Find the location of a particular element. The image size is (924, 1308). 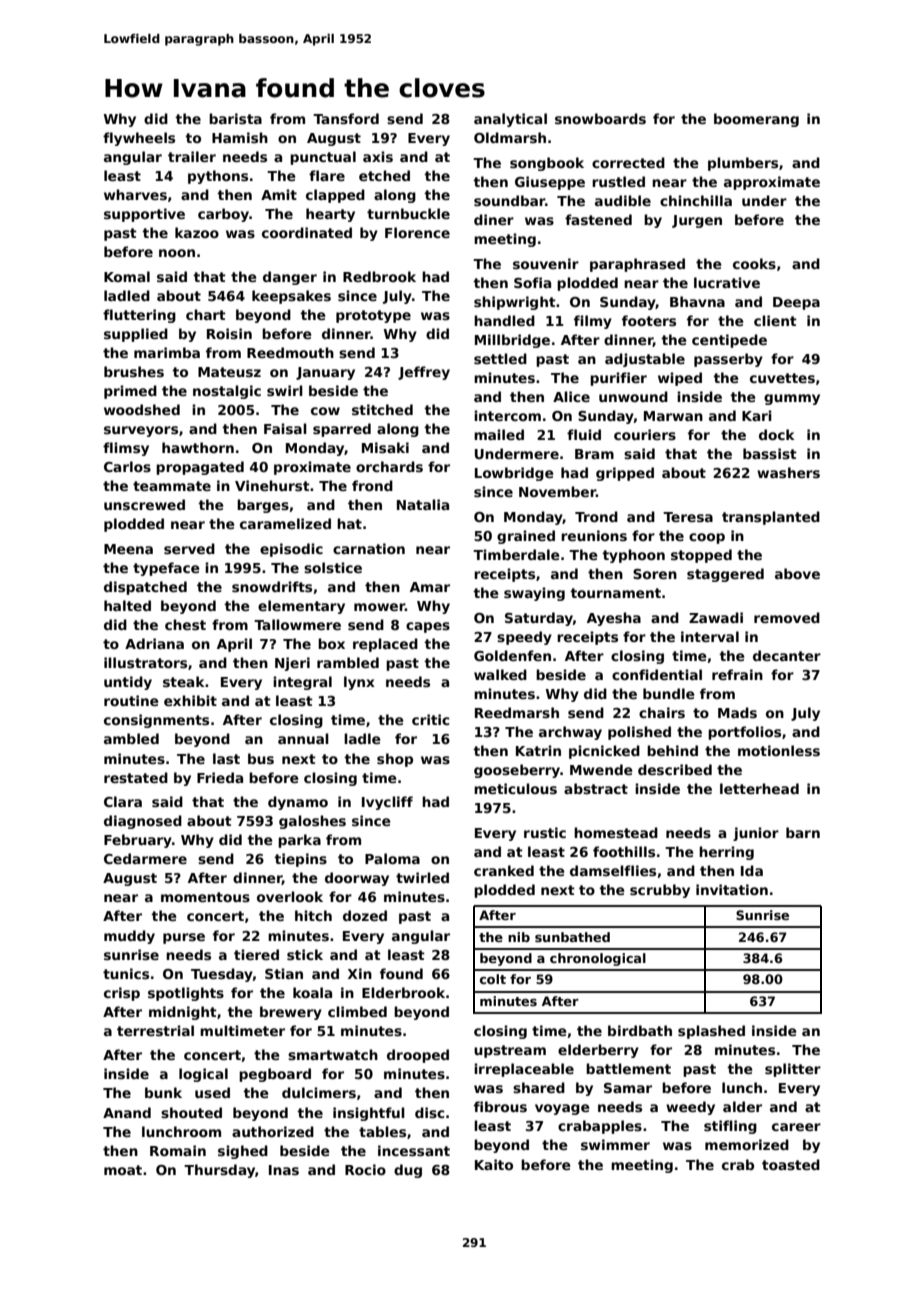

Oldmarsh is located at coordinates (510, 137).
